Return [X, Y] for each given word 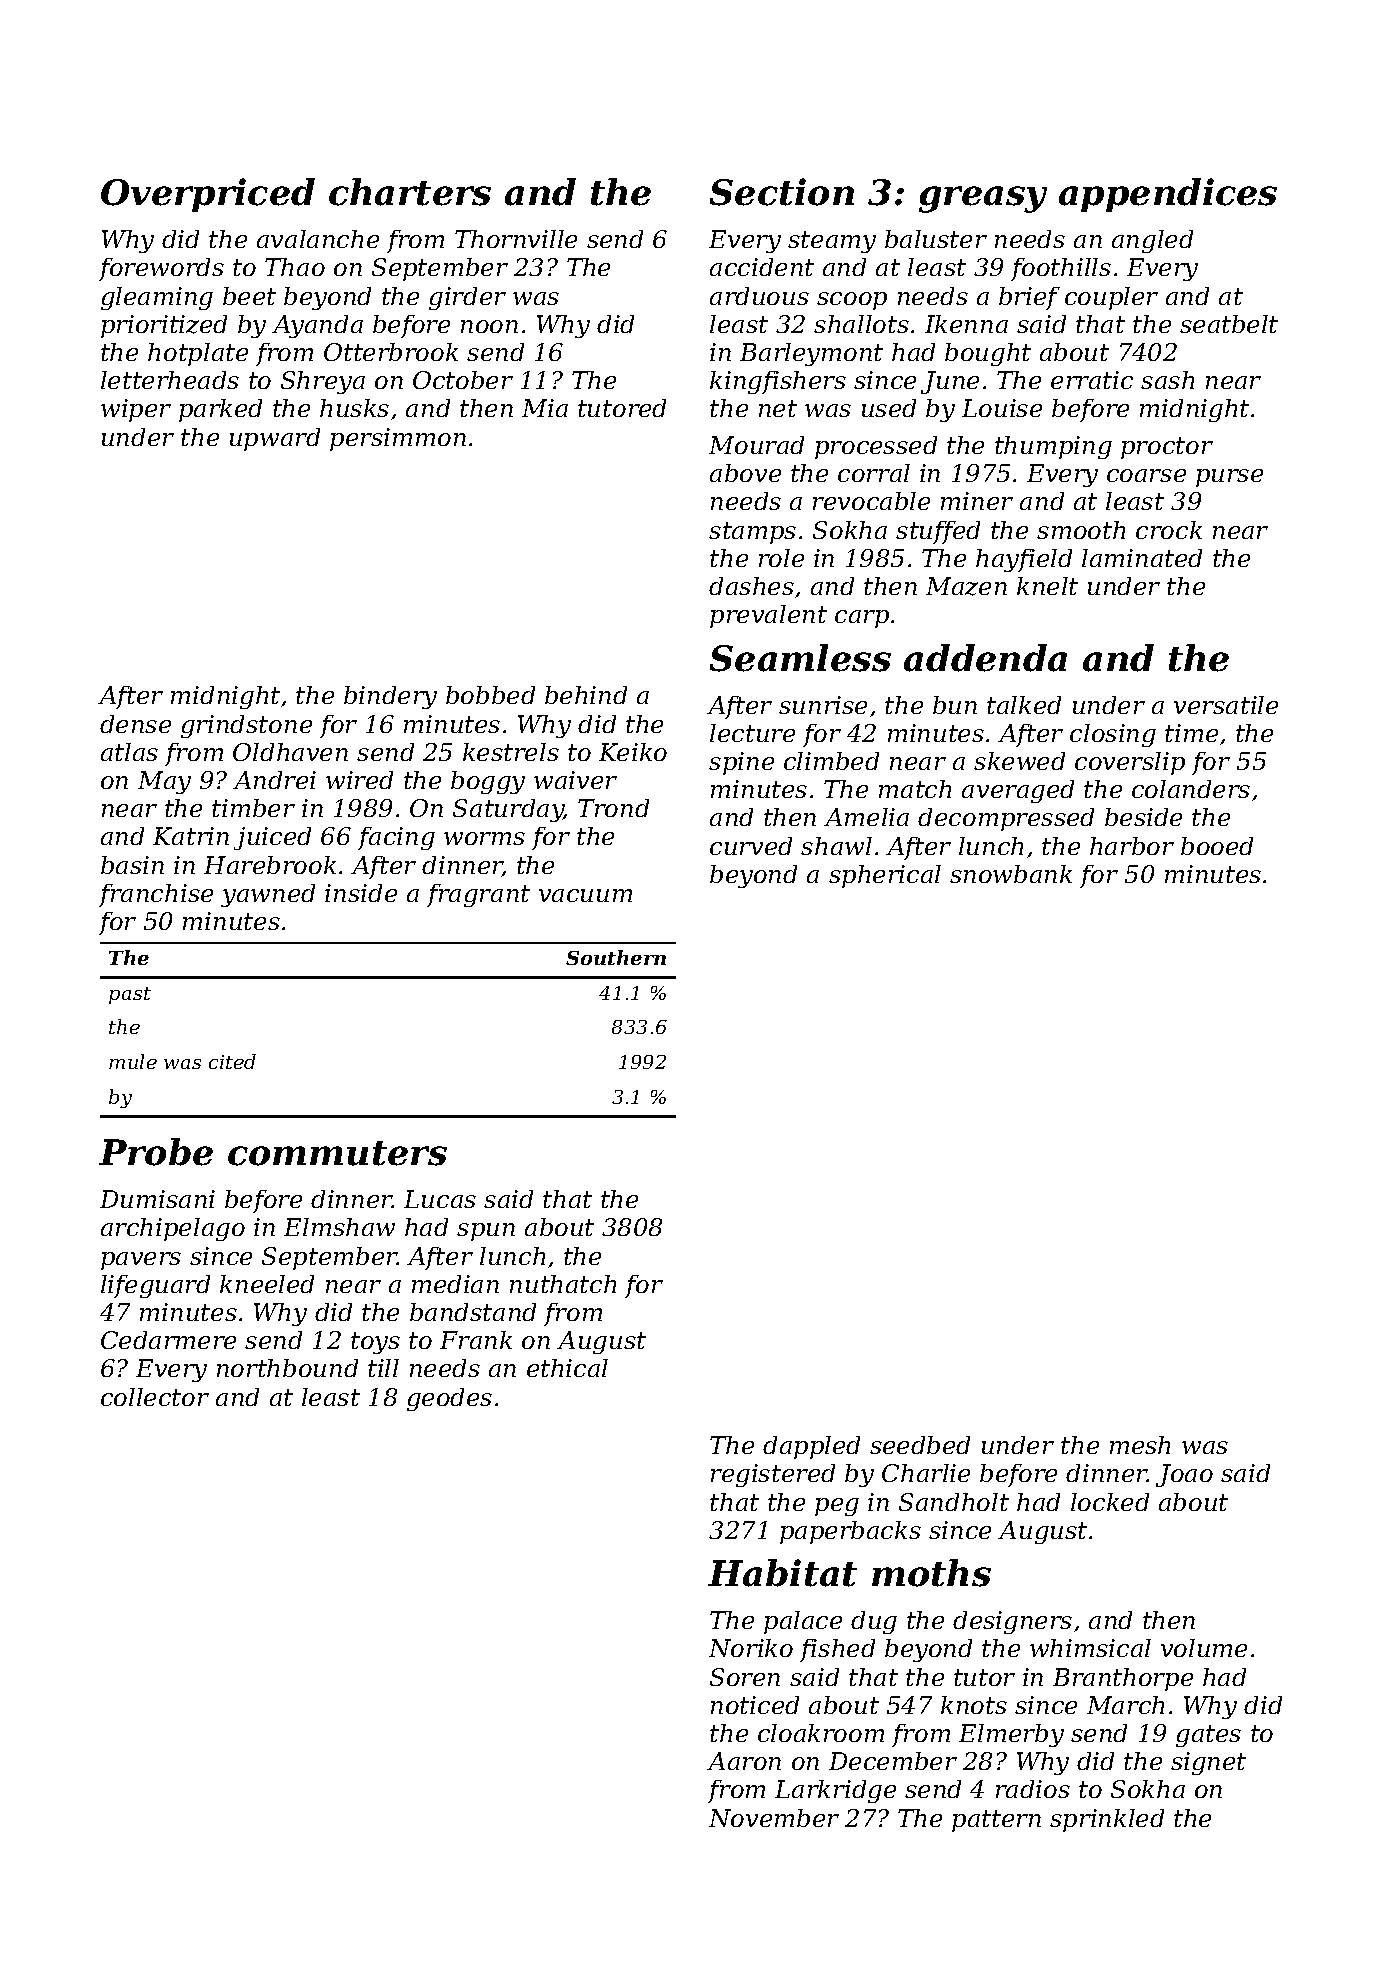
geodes [449, 1399]
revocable [871, 501]
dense [135, 724]
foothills [1061, 269]
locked [1110, 1502]
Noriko [751, 1648]
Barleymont [811, 354]
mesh [1140, 1445]
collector [155, 1397]
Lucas [440, 1199]
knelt [1047, 586]
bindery [390, 697]
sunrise [823, 705]
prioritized [164, 326]
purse [1229, 478]
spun [486, 1232]
